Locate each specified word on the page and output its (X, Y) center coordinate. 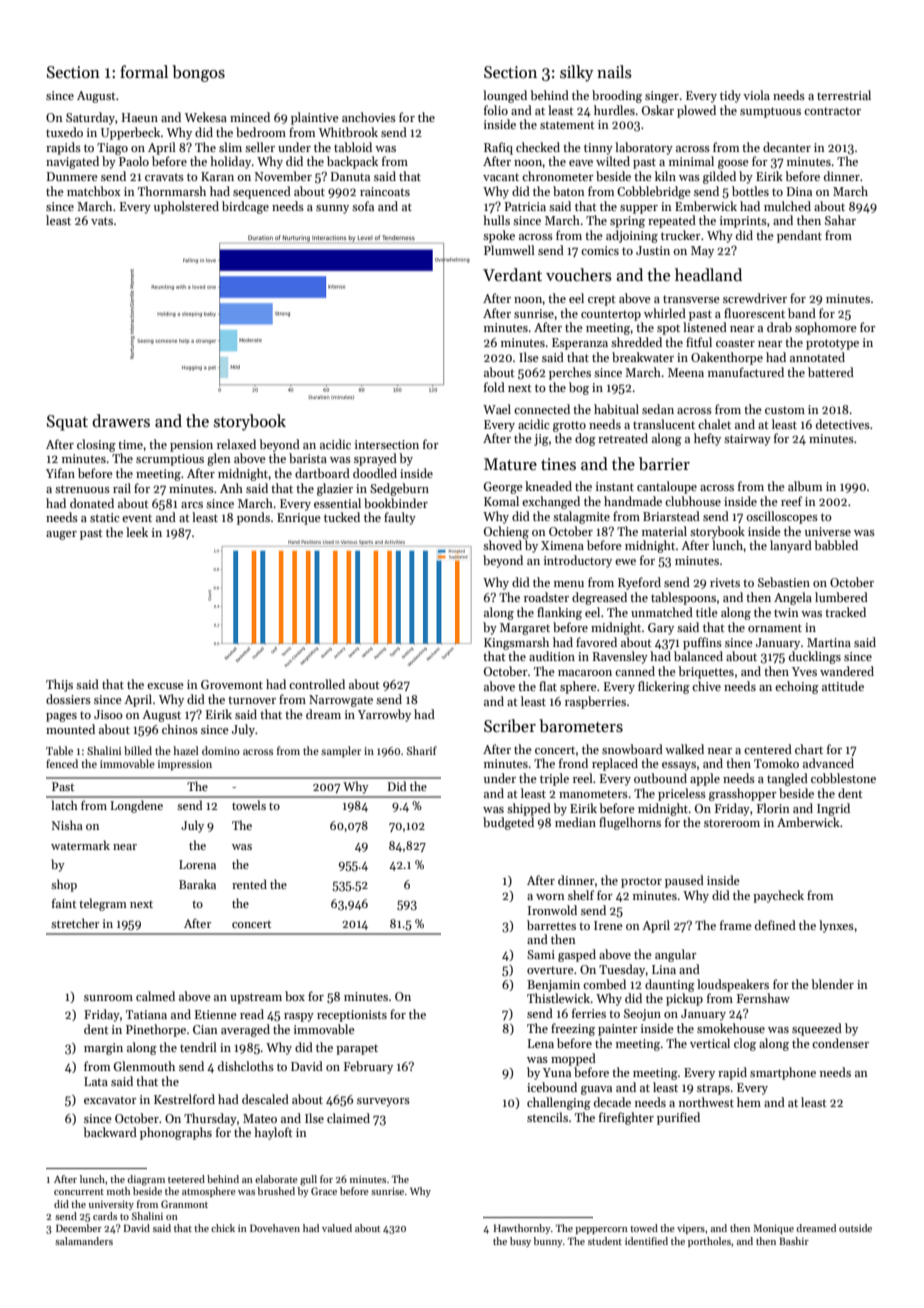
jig (541, 440)
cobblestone (843, 778)
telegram (103, 904)
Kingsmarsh (516, 643)
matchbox (94, 191)
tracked (845, 612)
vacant (501, 177)
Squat (67, 423)
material (664, 531)
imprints (743, 222)
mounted (70, 729)
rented (249, 884)
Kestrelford (184, 1099)
